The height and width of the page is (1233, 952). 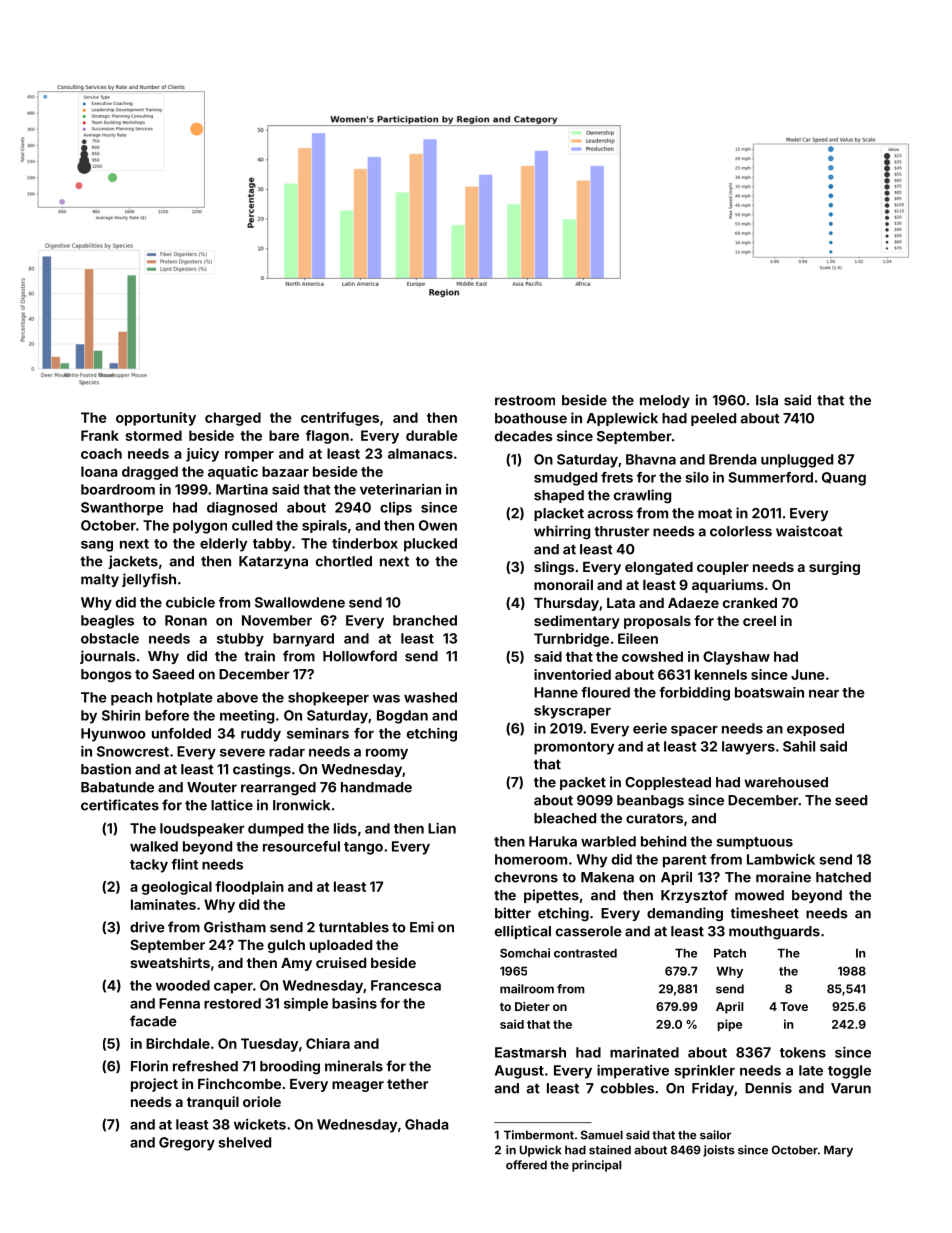 I want to click on culled, so click(x=252, y=525).
